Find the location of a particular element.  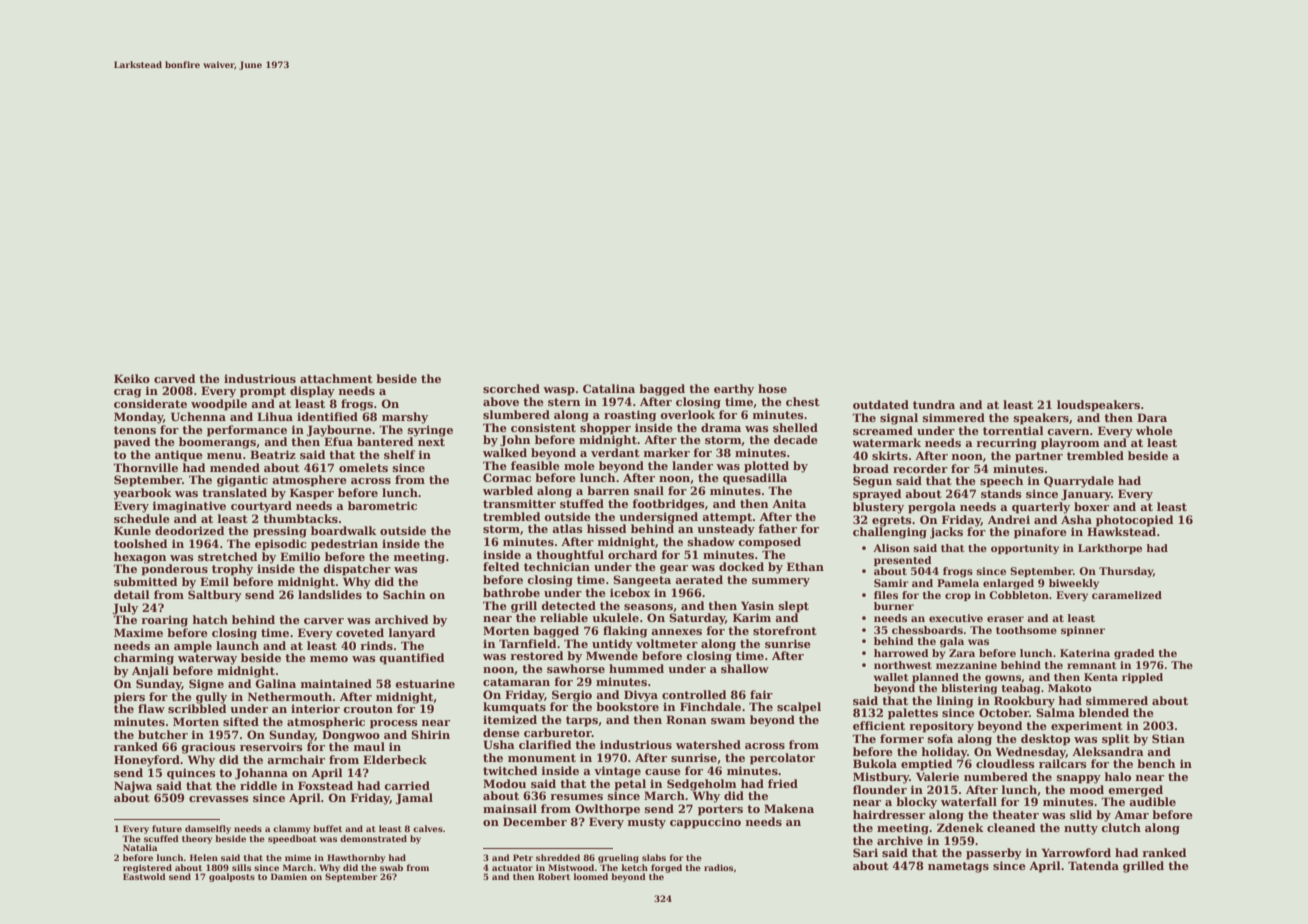

demonstrated is located at coordinates (373, 838).
